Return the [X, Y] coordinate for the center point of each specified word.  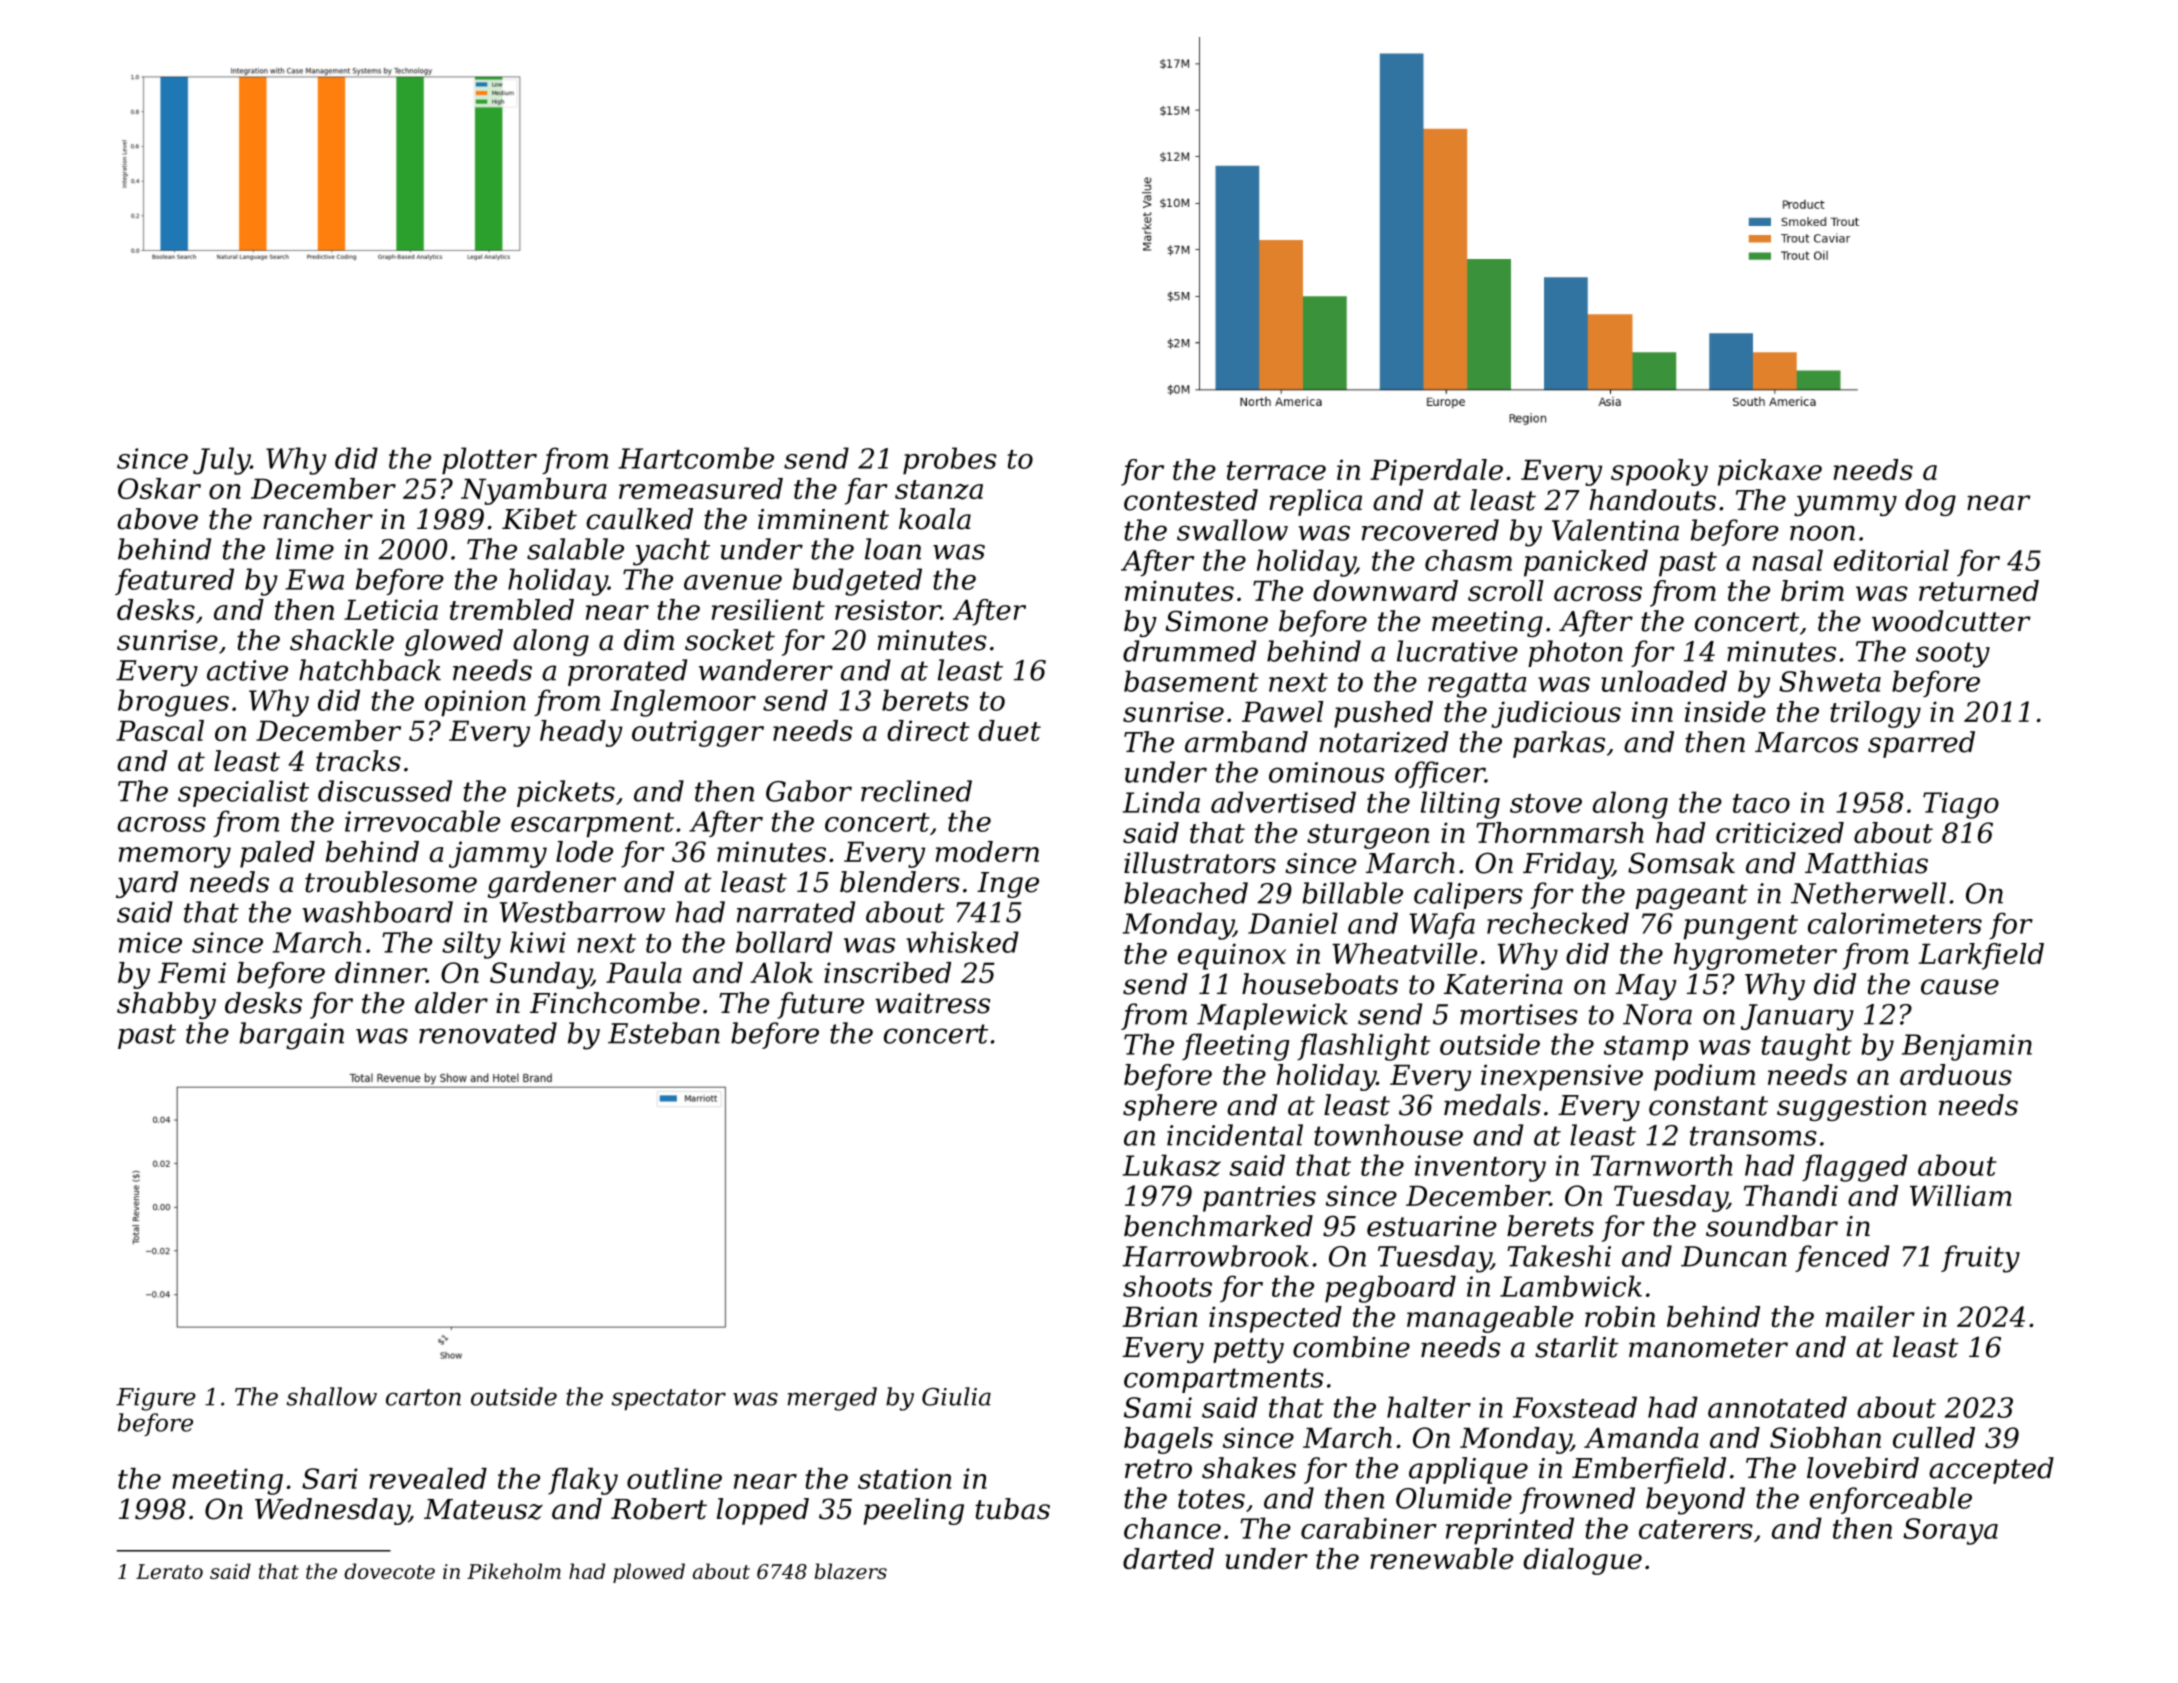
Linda [1161, 802]
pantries [1259, 1198]
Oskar [159, 488]
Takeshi [1559, 1256]
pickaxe [1770, 472]
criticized [1780, 833]
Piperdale [1436, 472]
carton [423, 1397]
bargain [291, 1036]
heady [581, 733]
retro [1158, 1469]
